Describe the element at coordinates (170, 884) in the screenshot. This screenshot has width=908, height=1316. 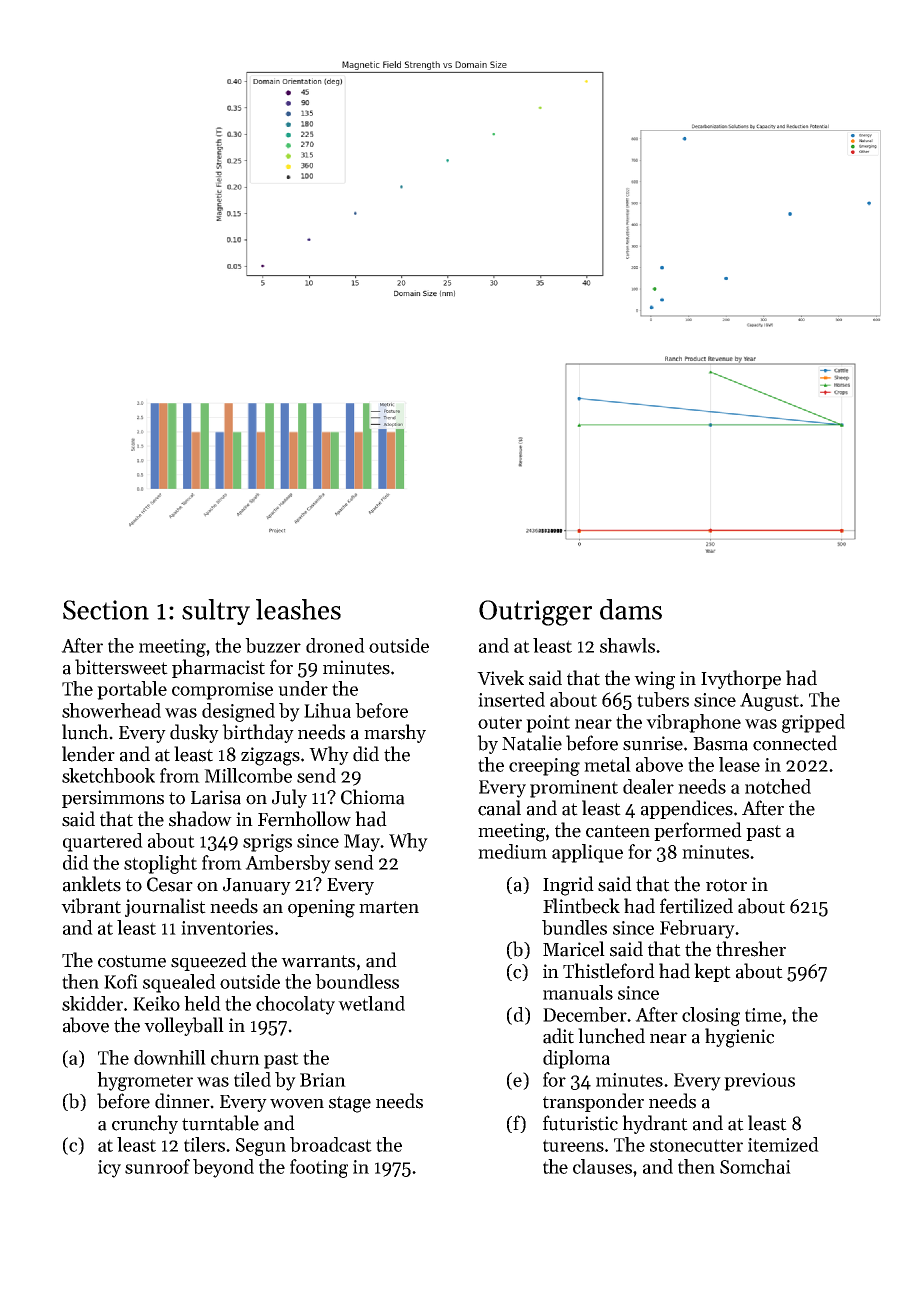
I see `Cesar` at that location.
